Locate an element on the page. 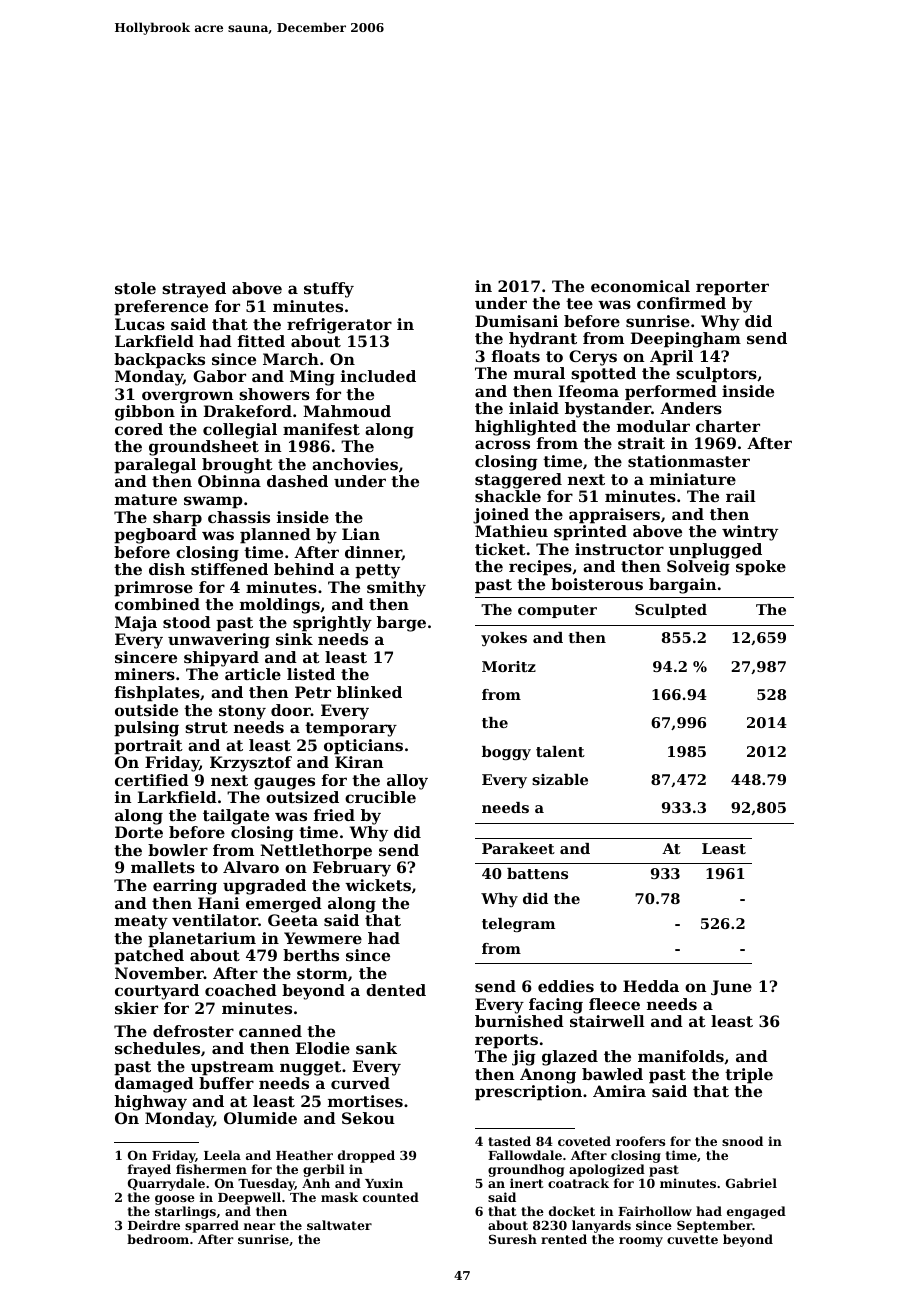  anchovies is located at coordinates (355, 464).
